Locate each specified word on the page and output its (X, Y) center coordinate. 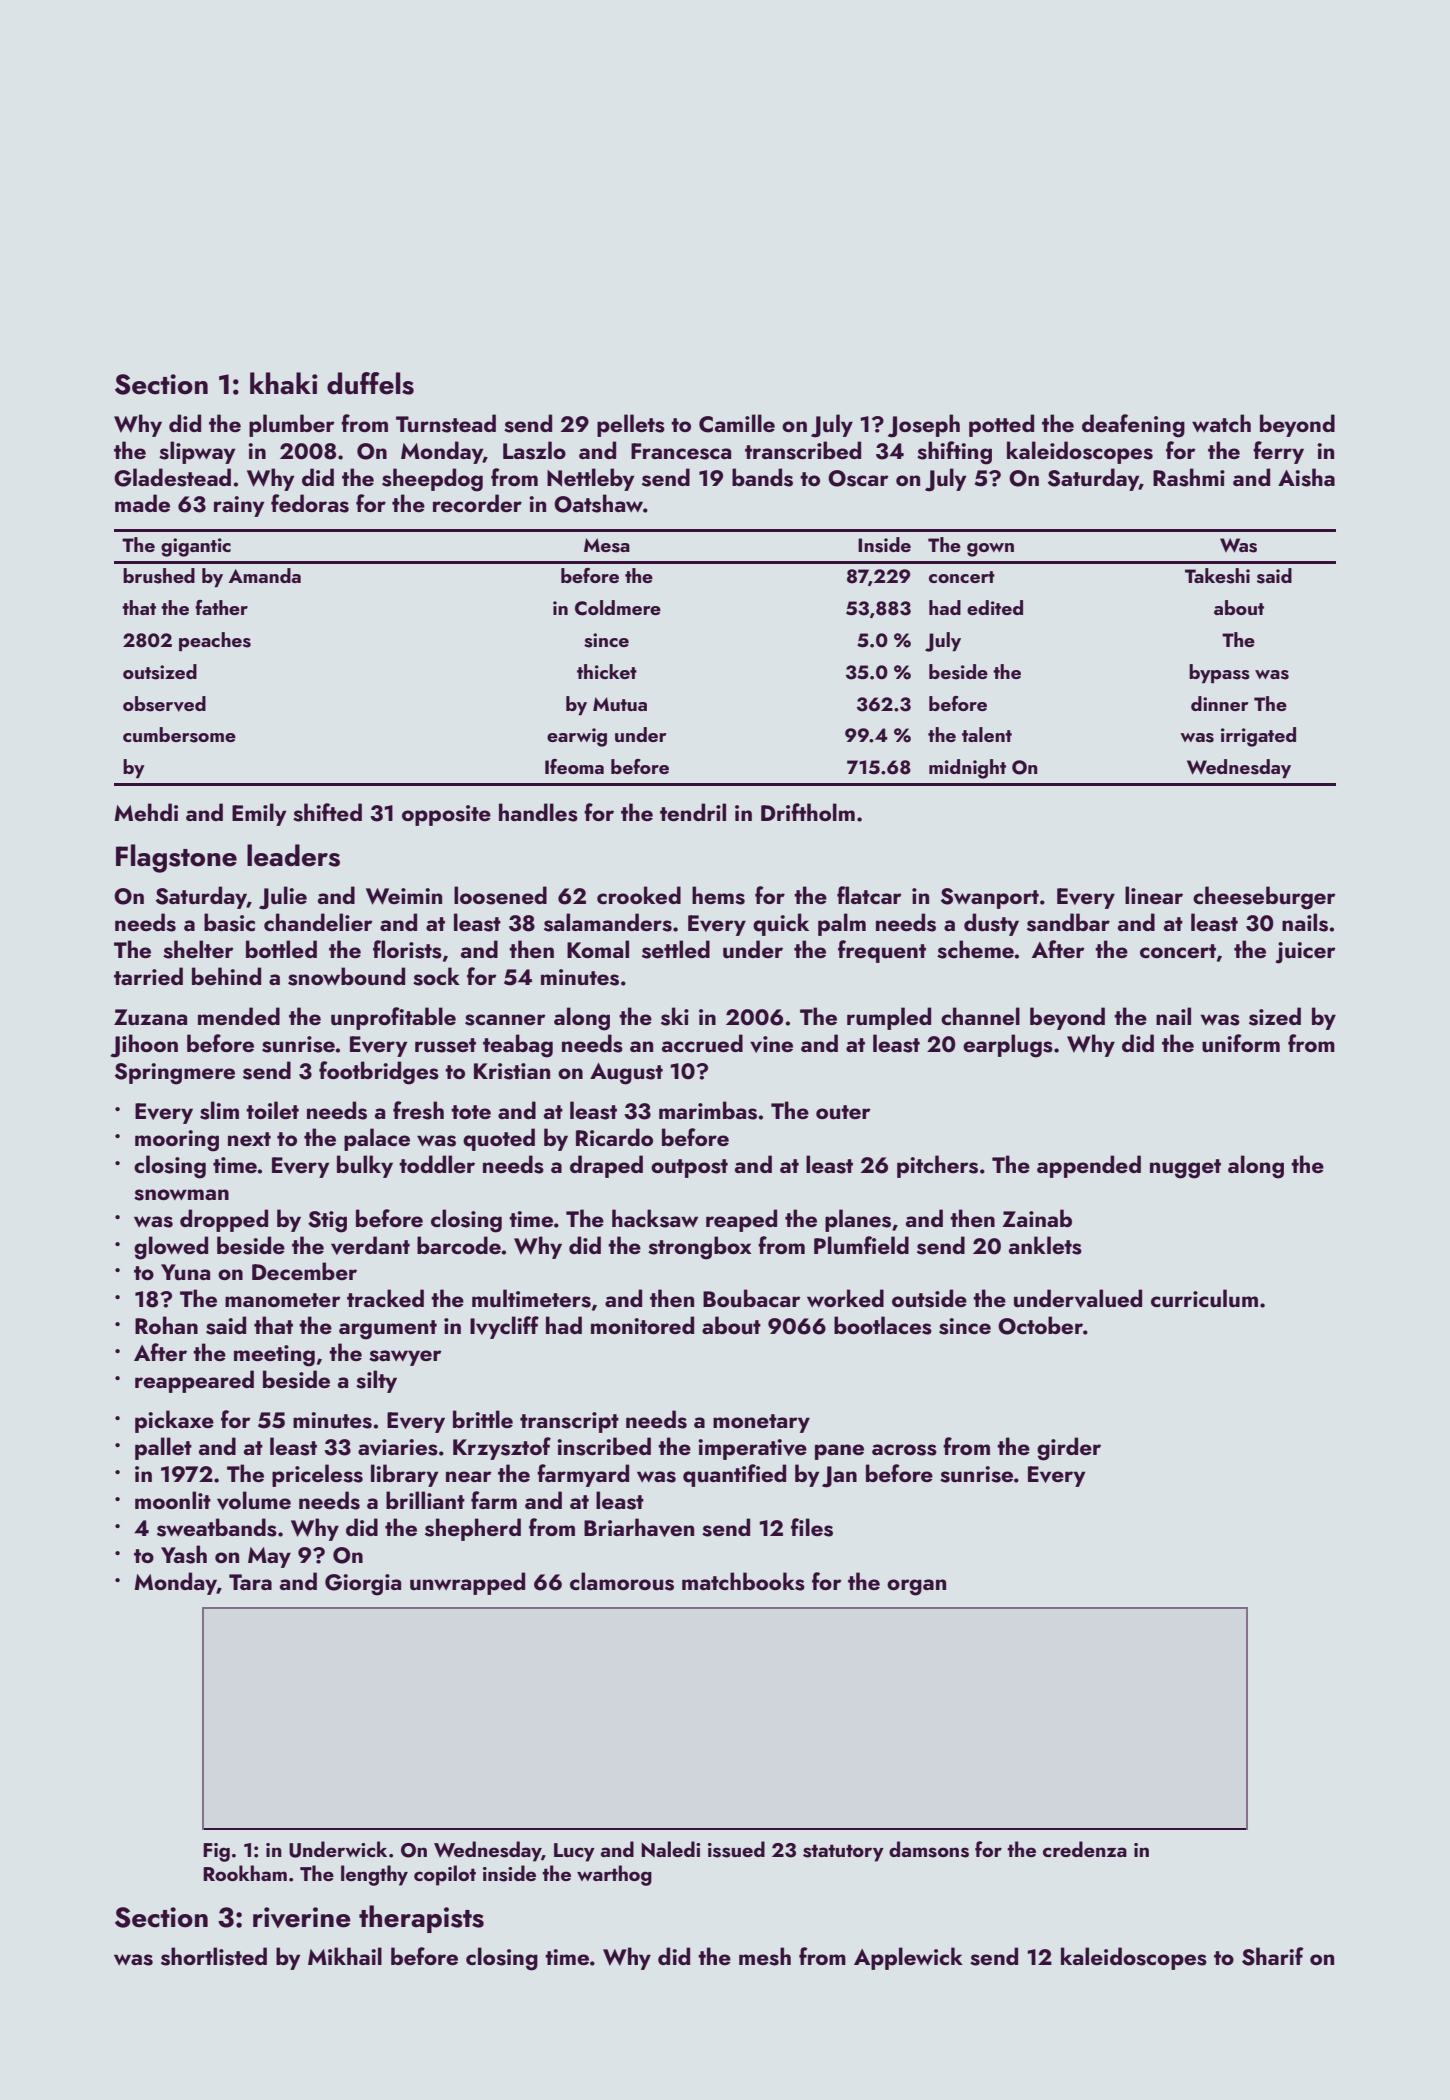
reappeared (194, 1381)
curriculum (1204, 1298)
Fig (216, 1852)
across (904, 1450)
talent (987, 734)
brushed (159, 576)
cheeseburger (1264, 898)
